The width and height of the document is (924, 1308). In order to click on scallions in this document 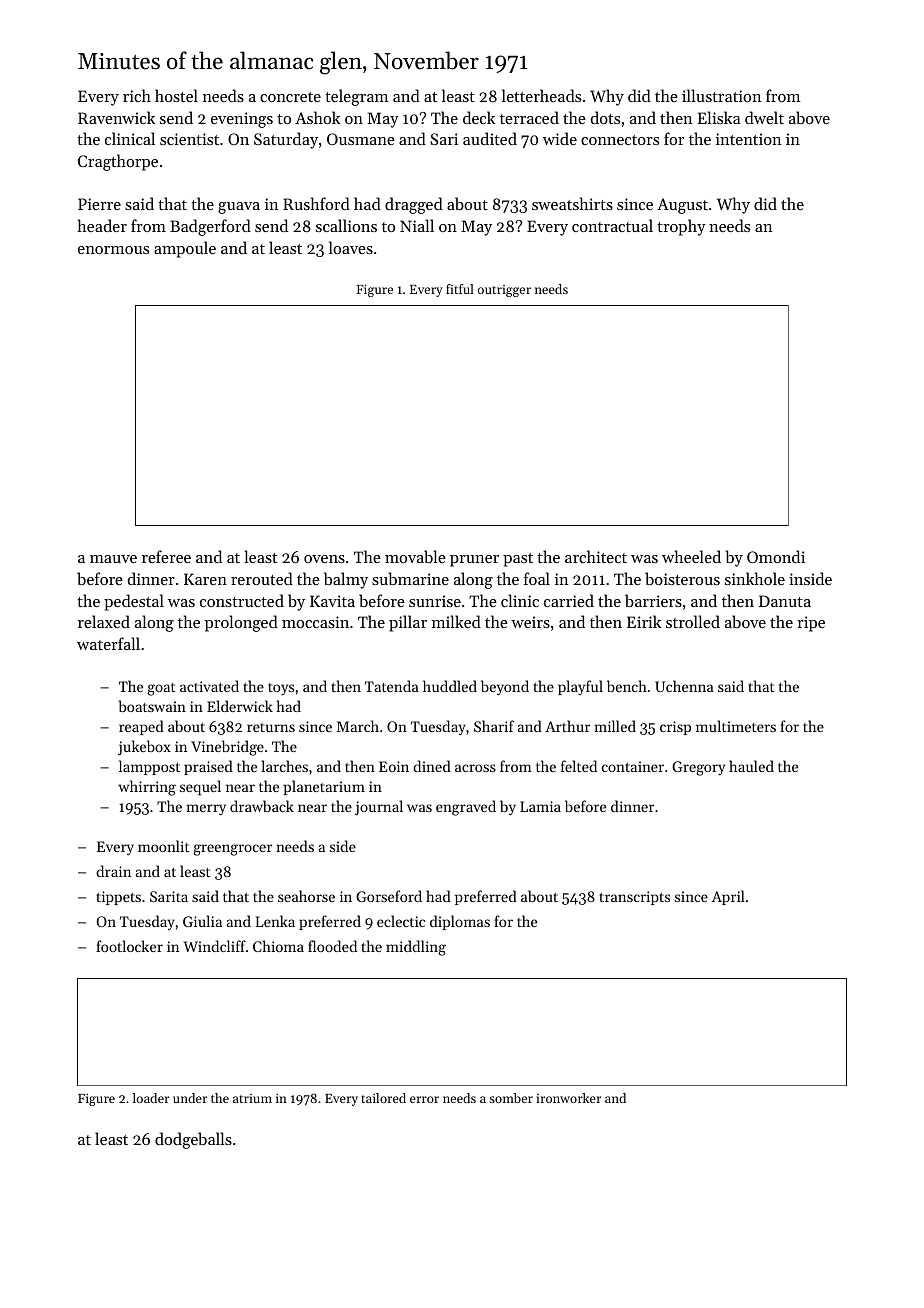, I will do `click(346, 225)`.
